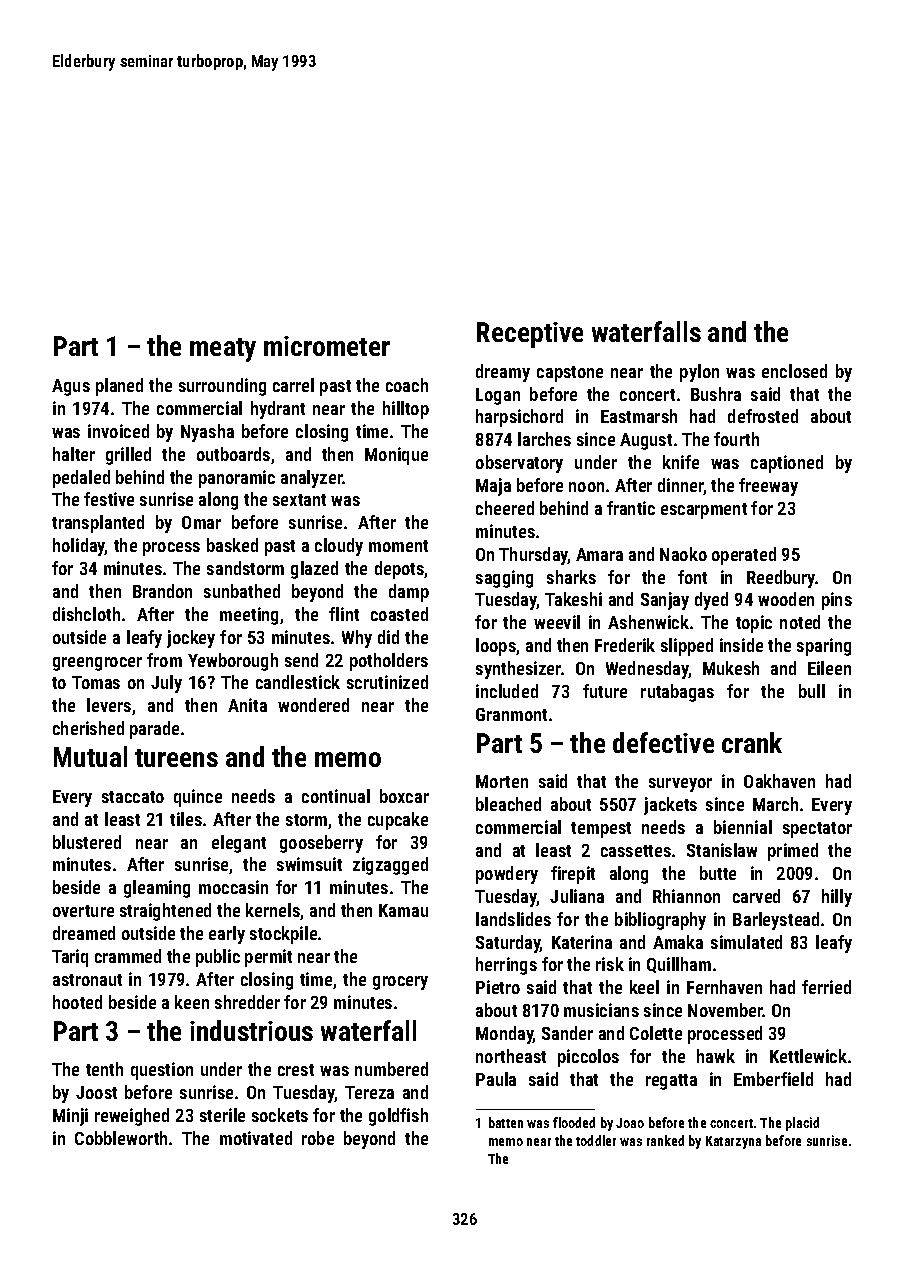 The width and height of the screenshot is (905, 1286). Describe the element at coordinates (665, 1140) in the screenshot. I see `ranked` at that location.
